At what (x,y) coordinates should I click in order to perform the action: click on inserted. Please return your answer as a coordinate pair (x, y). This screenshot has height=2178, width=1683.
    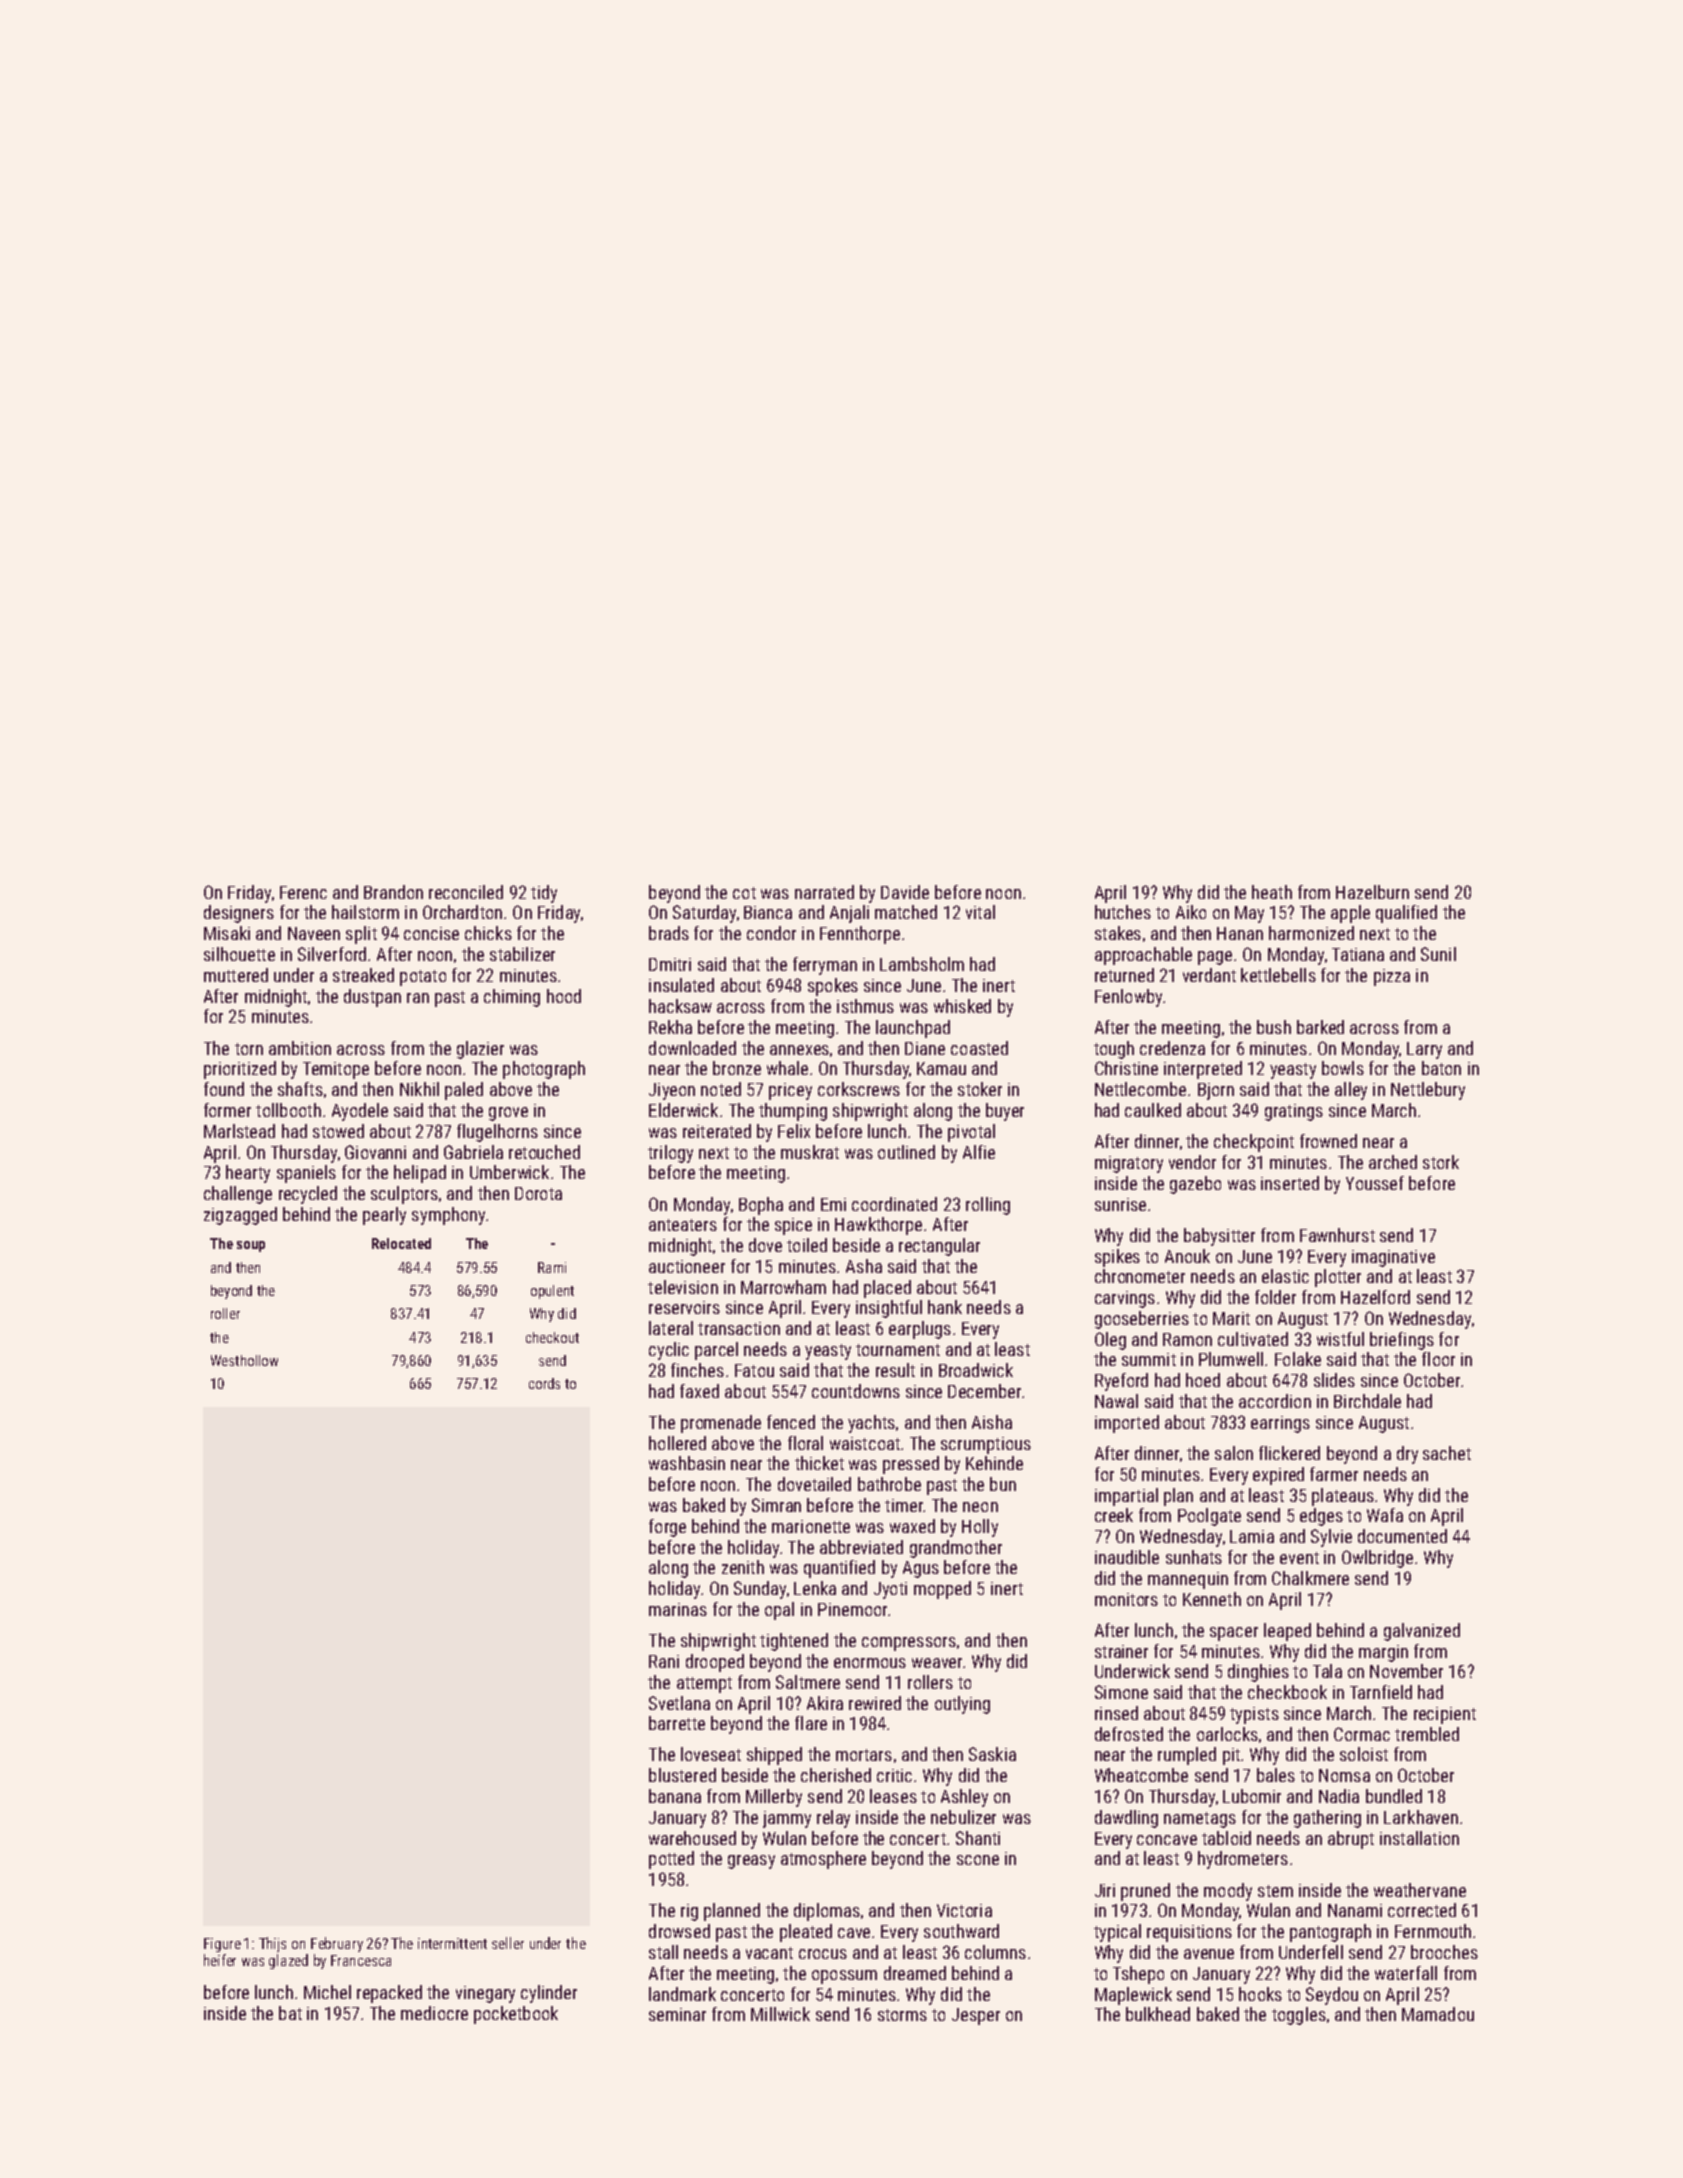
    Looking at the image, I should click on (1290, 1183).
